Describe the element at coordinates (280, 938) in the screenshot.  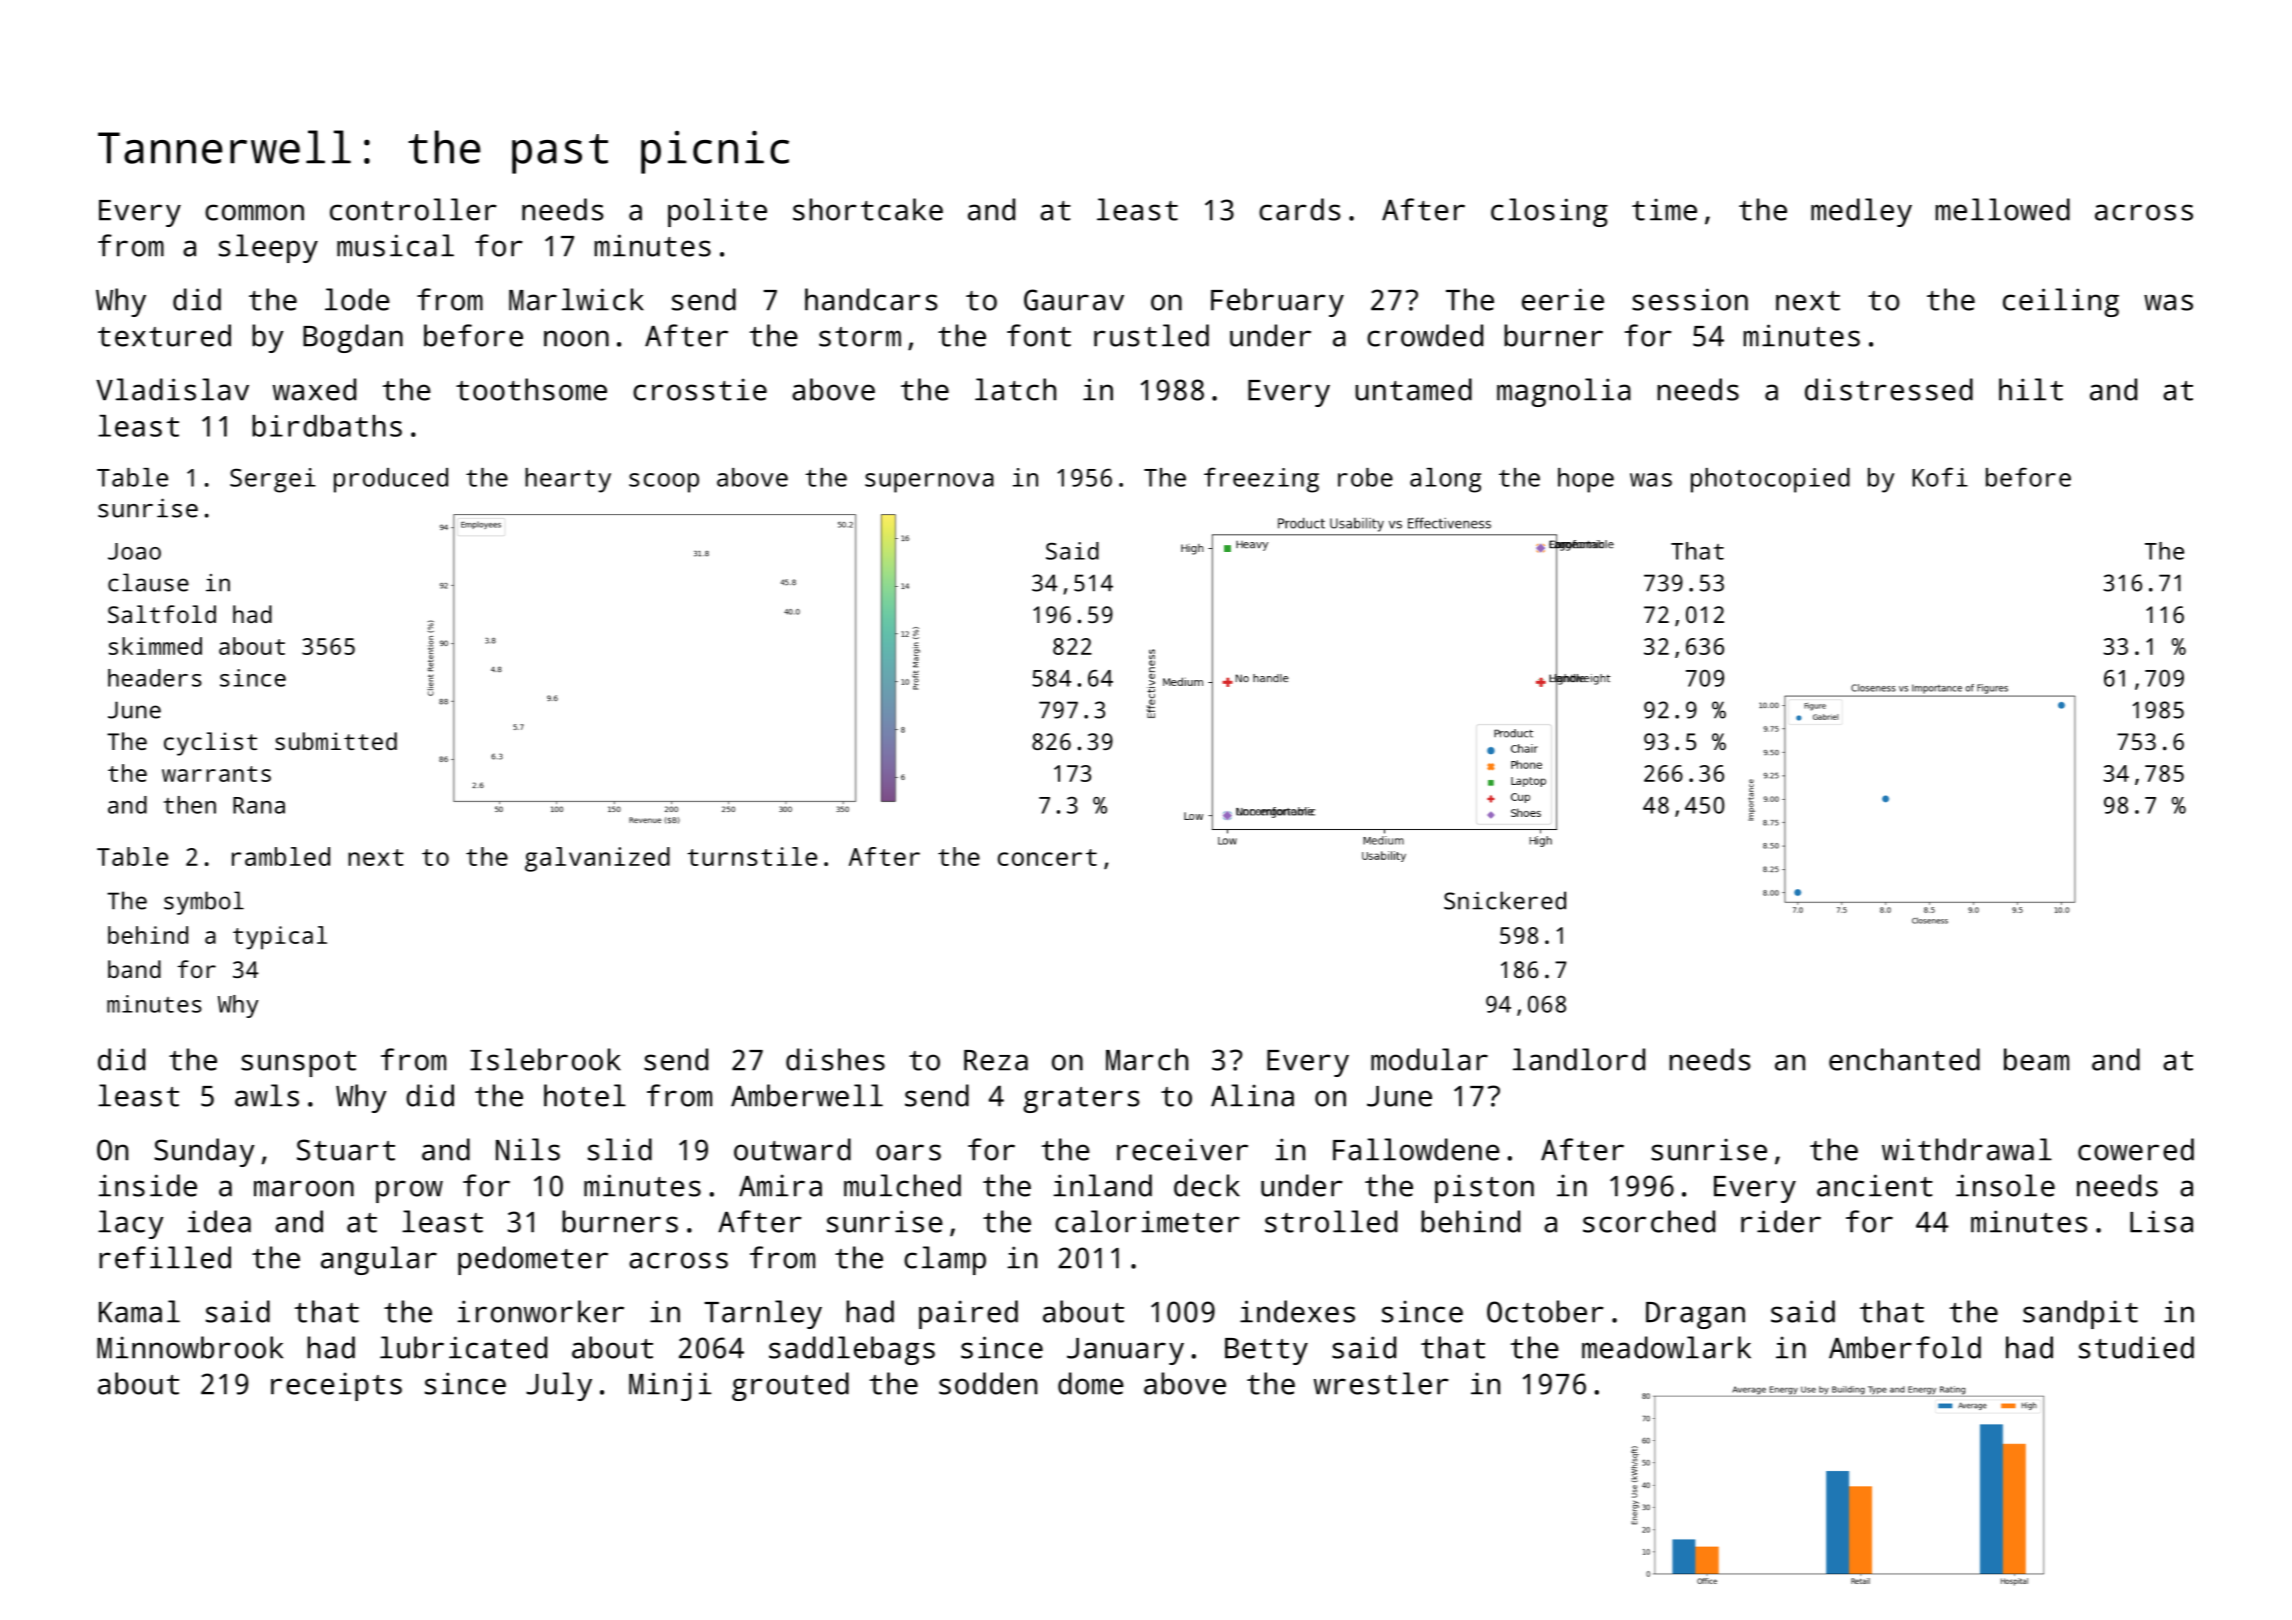
I see `typical` at that location.
